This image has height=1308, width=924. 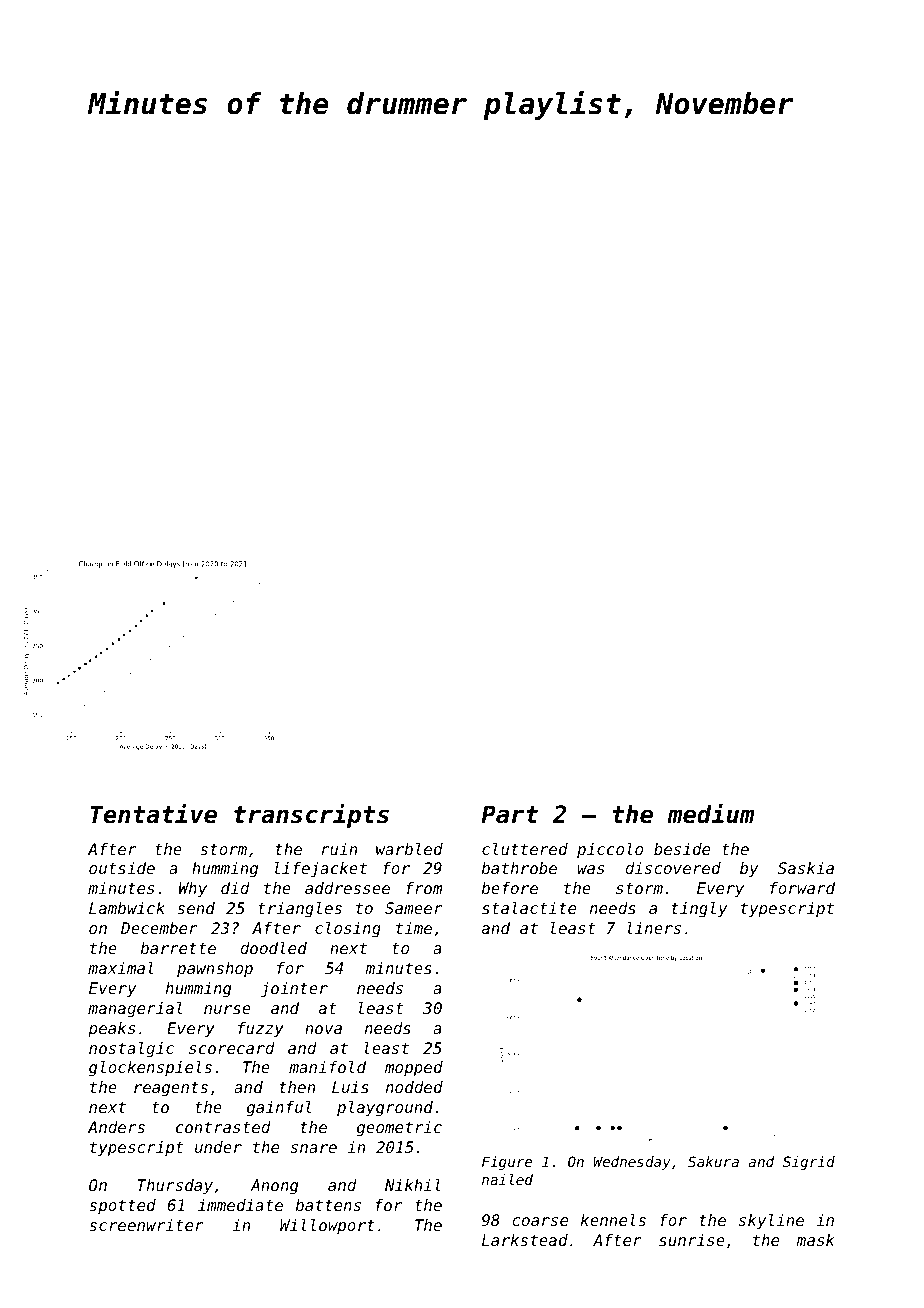 What do you see at coordinates (409, 849) in the image?
I see `warbled` at bounding box center [409, 849].
